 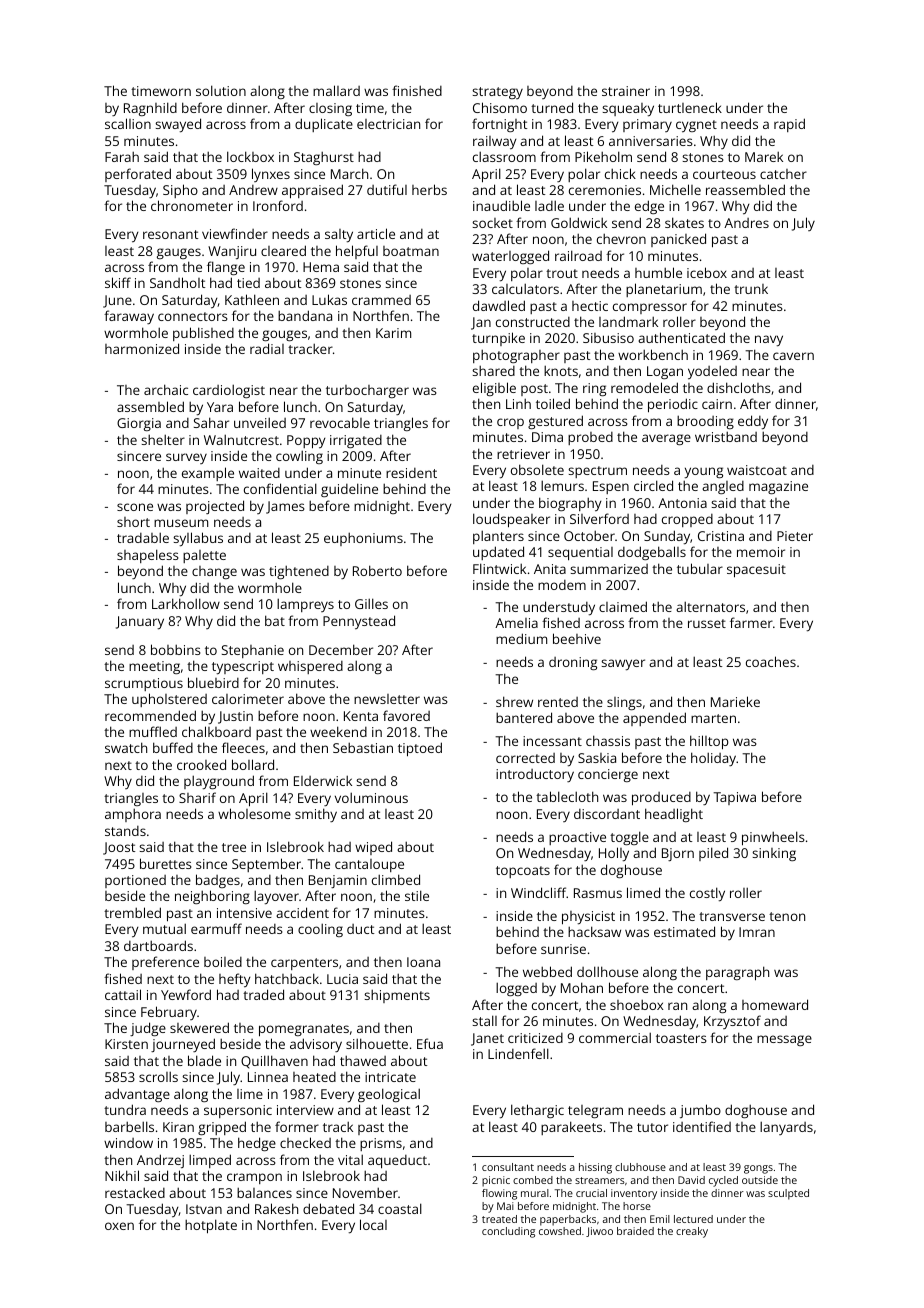 What do you see at coordinates (150, 109) in the screenshot?
I see `Ragnhild` at bounding box center [150, 109].
